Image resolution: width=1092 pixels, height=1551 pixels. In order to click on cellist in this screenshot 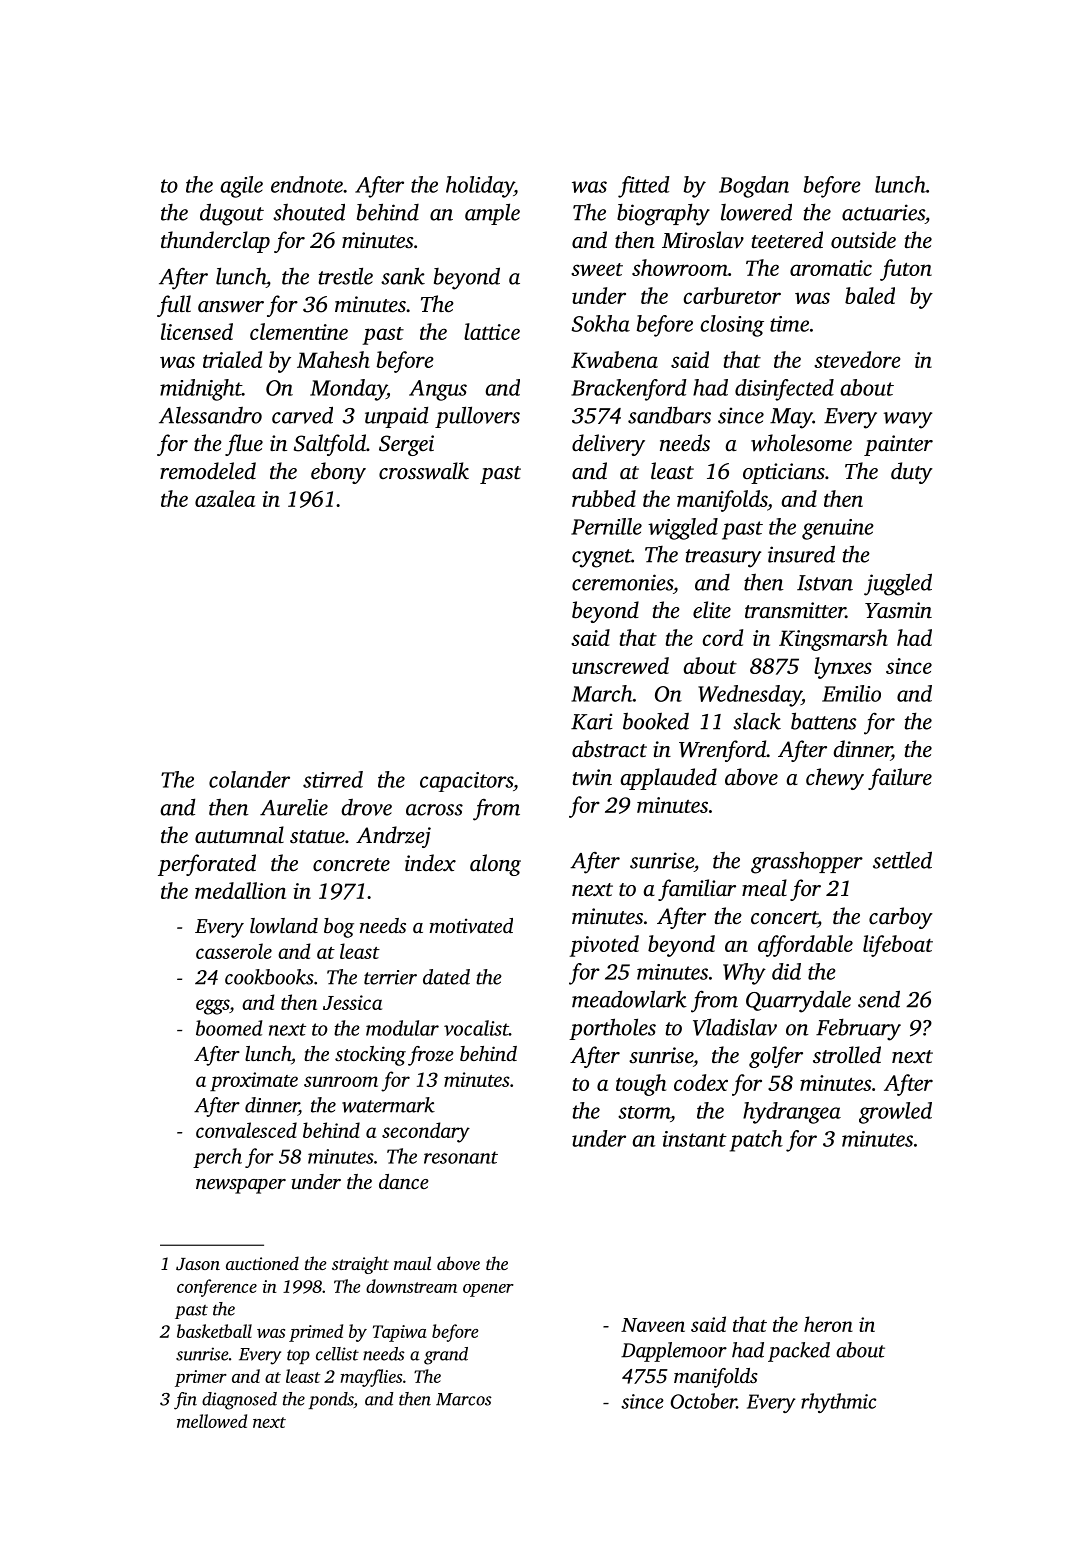, I will do `click(337, 1354)`.
